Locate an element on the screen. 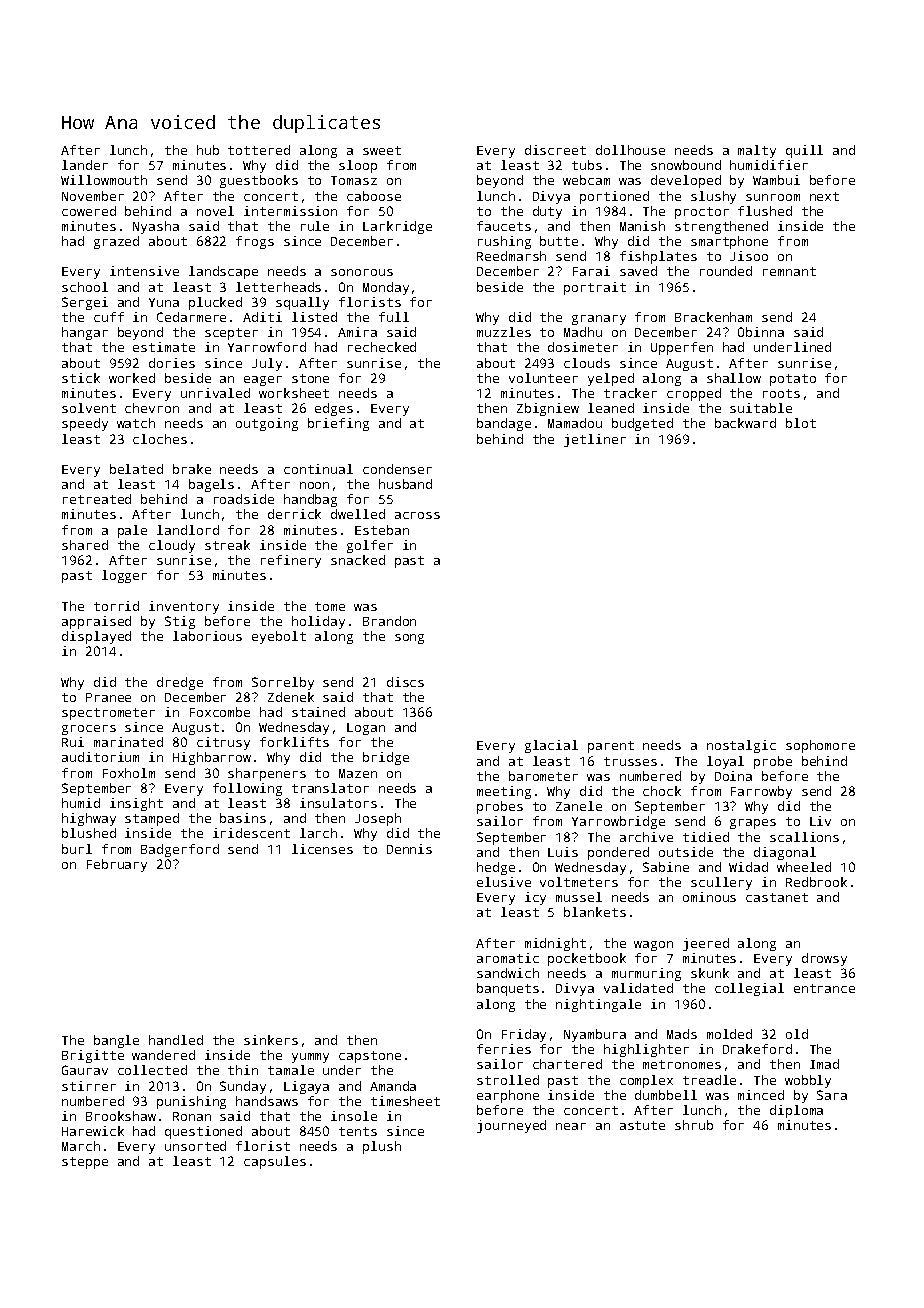 The height and width of the screenshot is (1308, 924). nostalgic is located at coordinates (741, 746).
